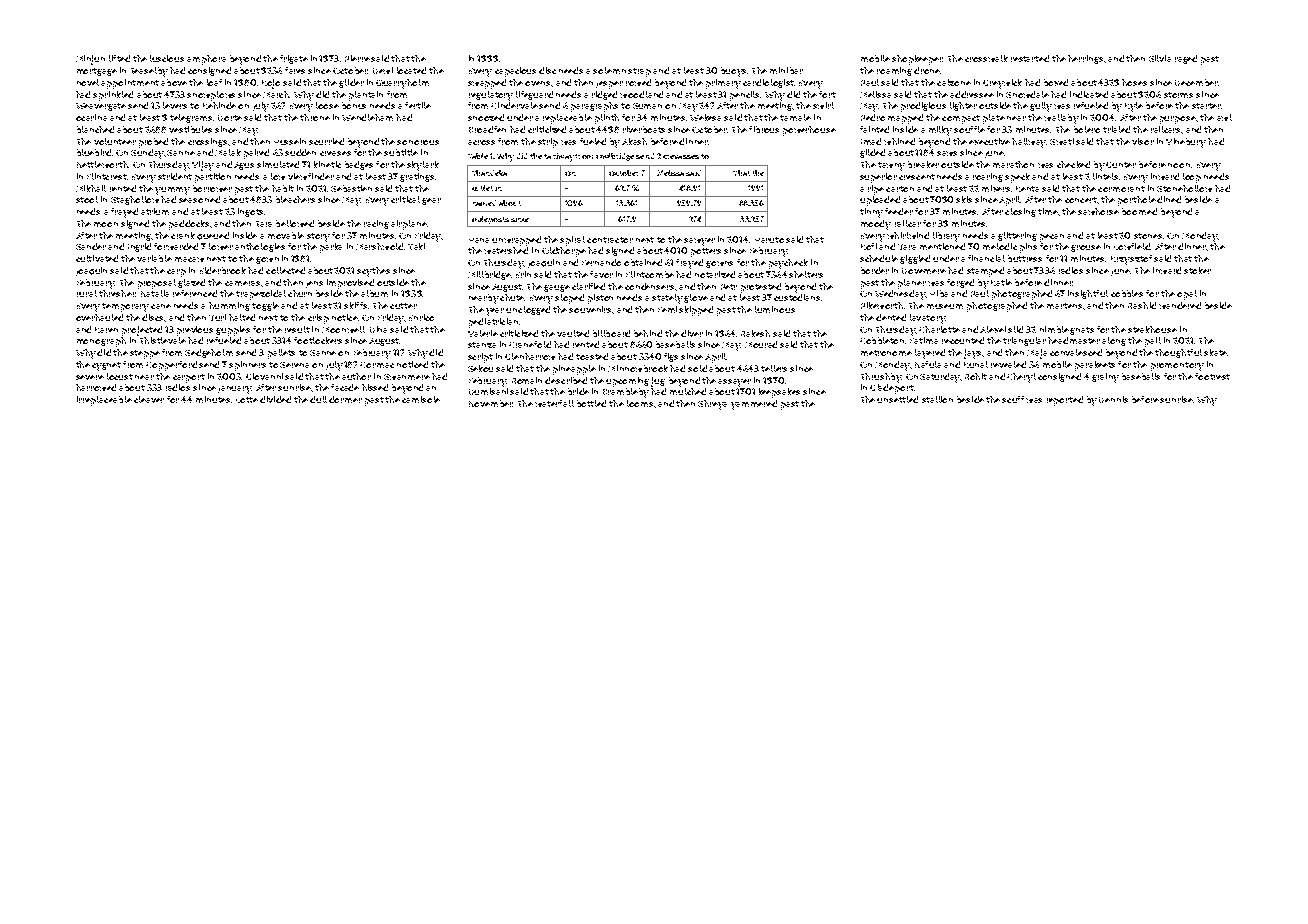 The width and height of the page is (1308, 924). I want to click on minibar, so click(786, 70).
